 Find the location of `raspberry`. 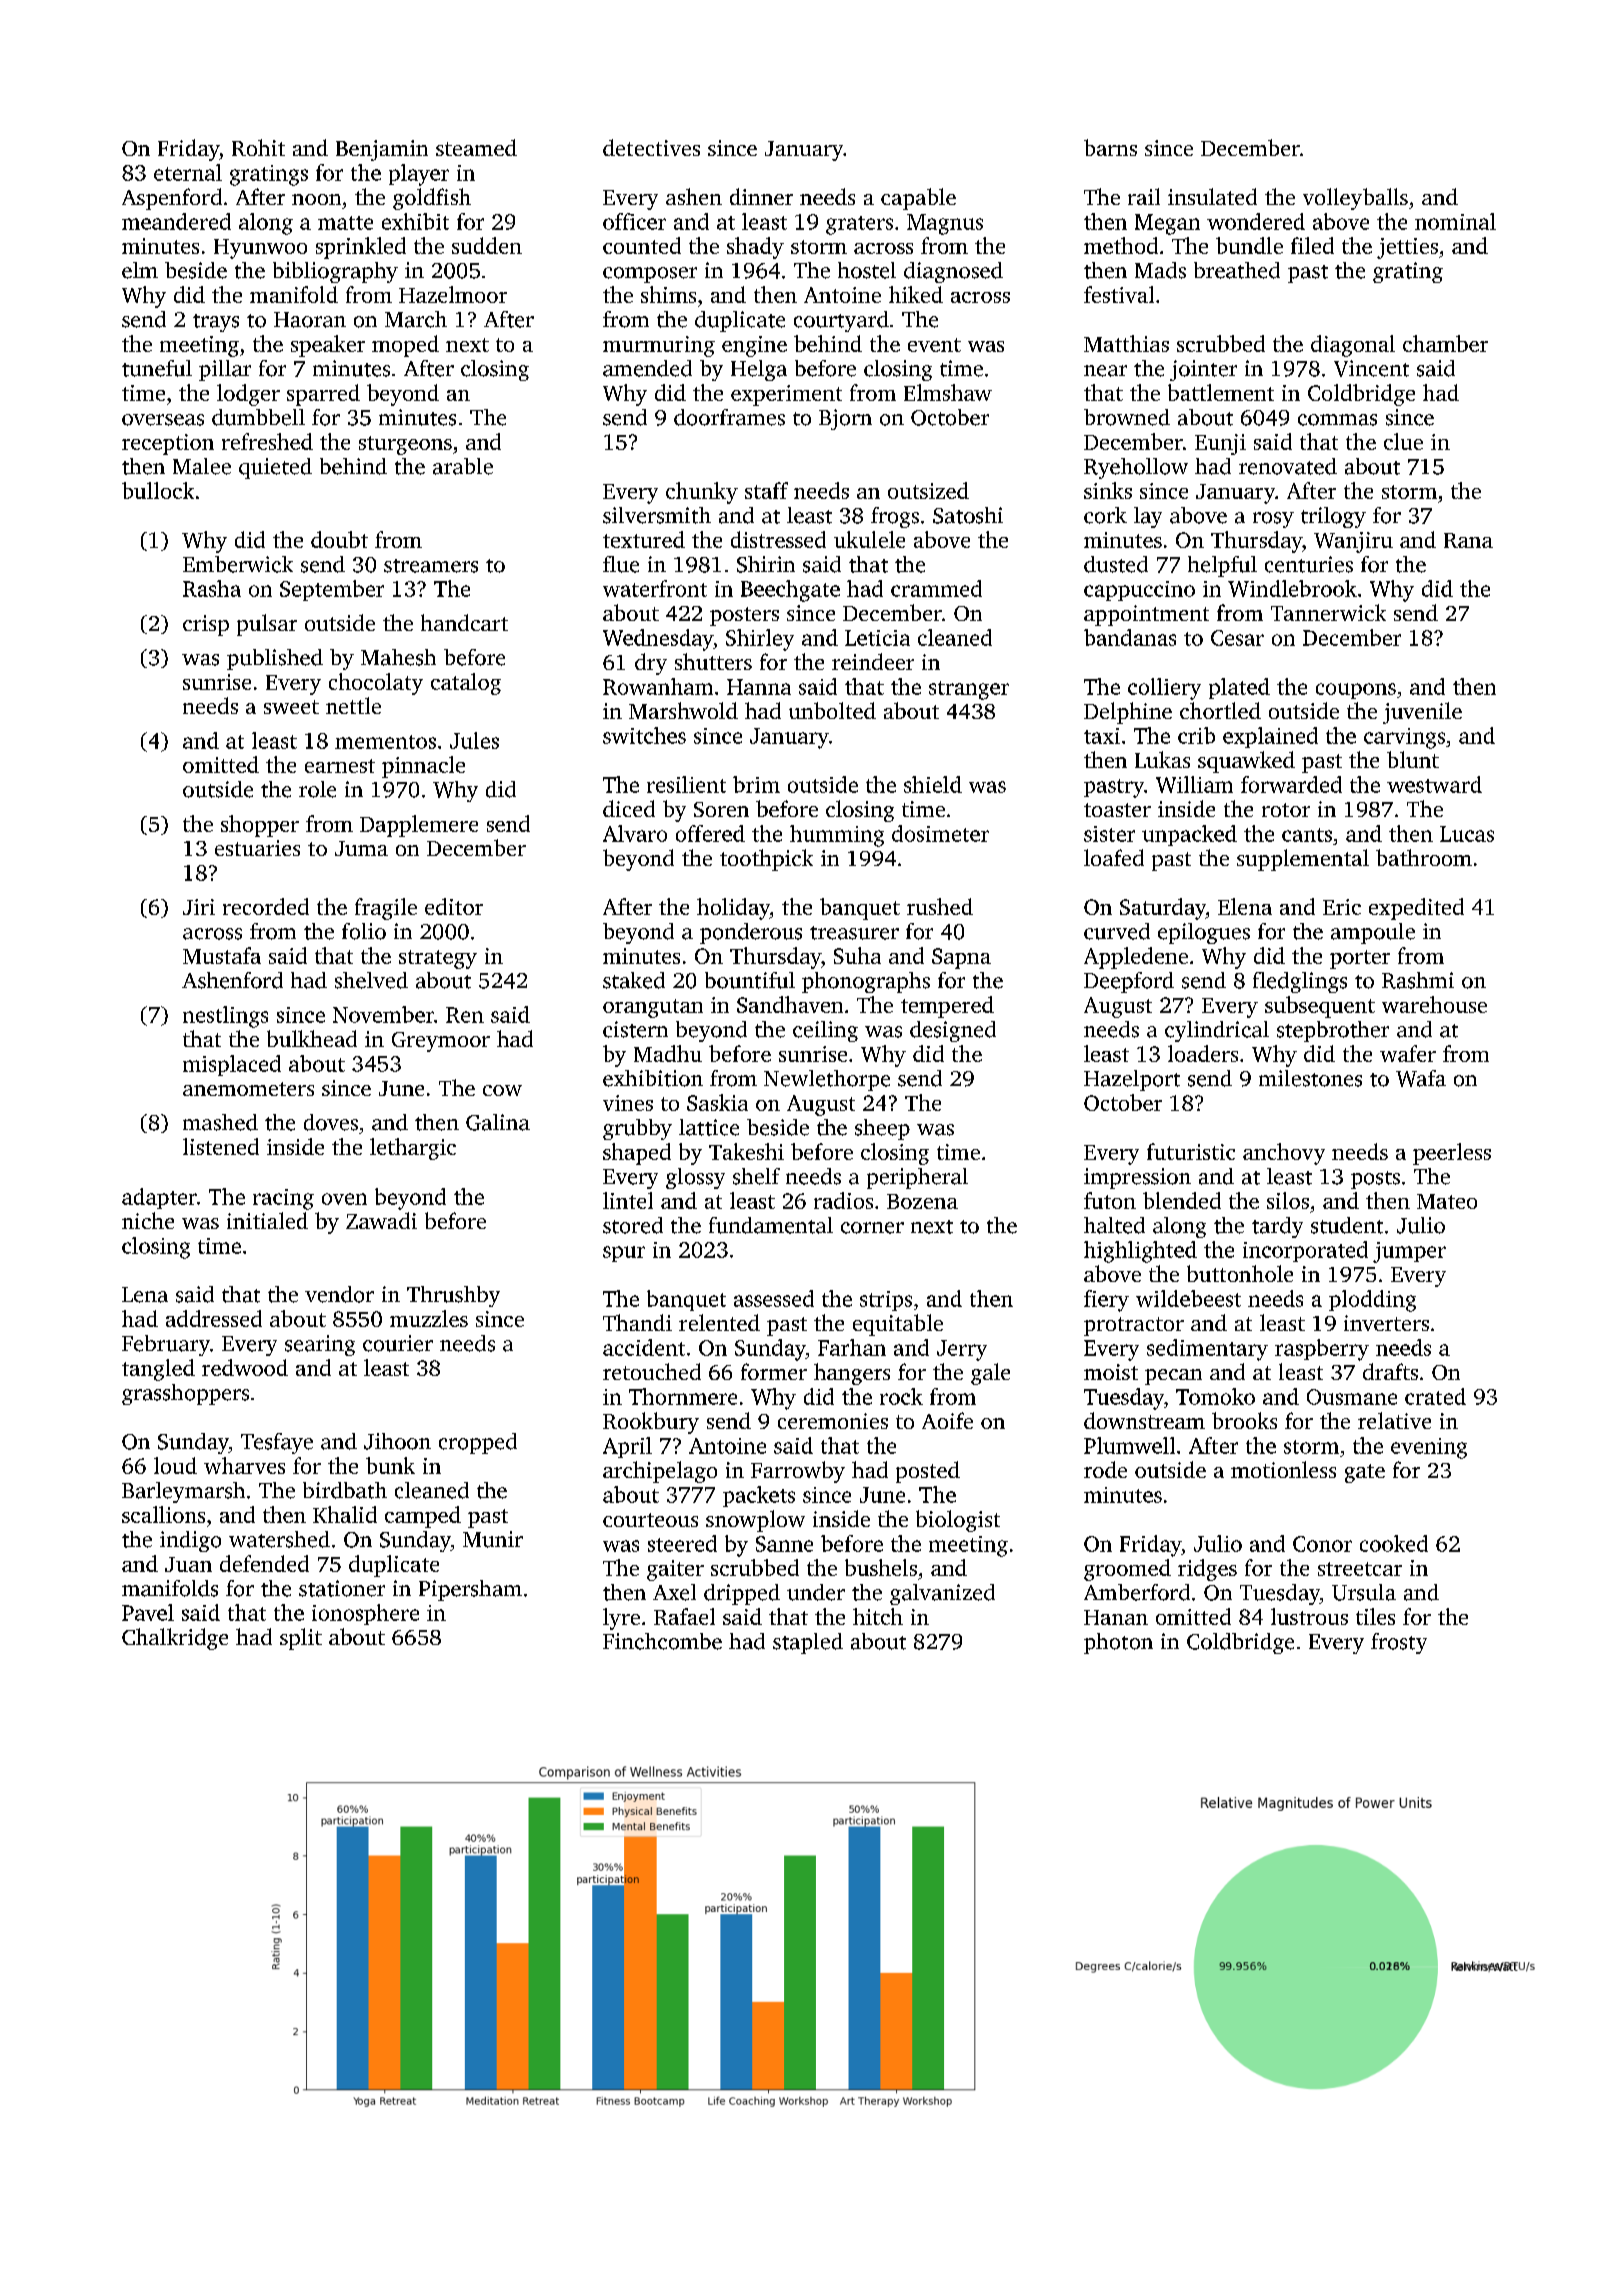

raspberry is located at coordinates (1322, 1350).
